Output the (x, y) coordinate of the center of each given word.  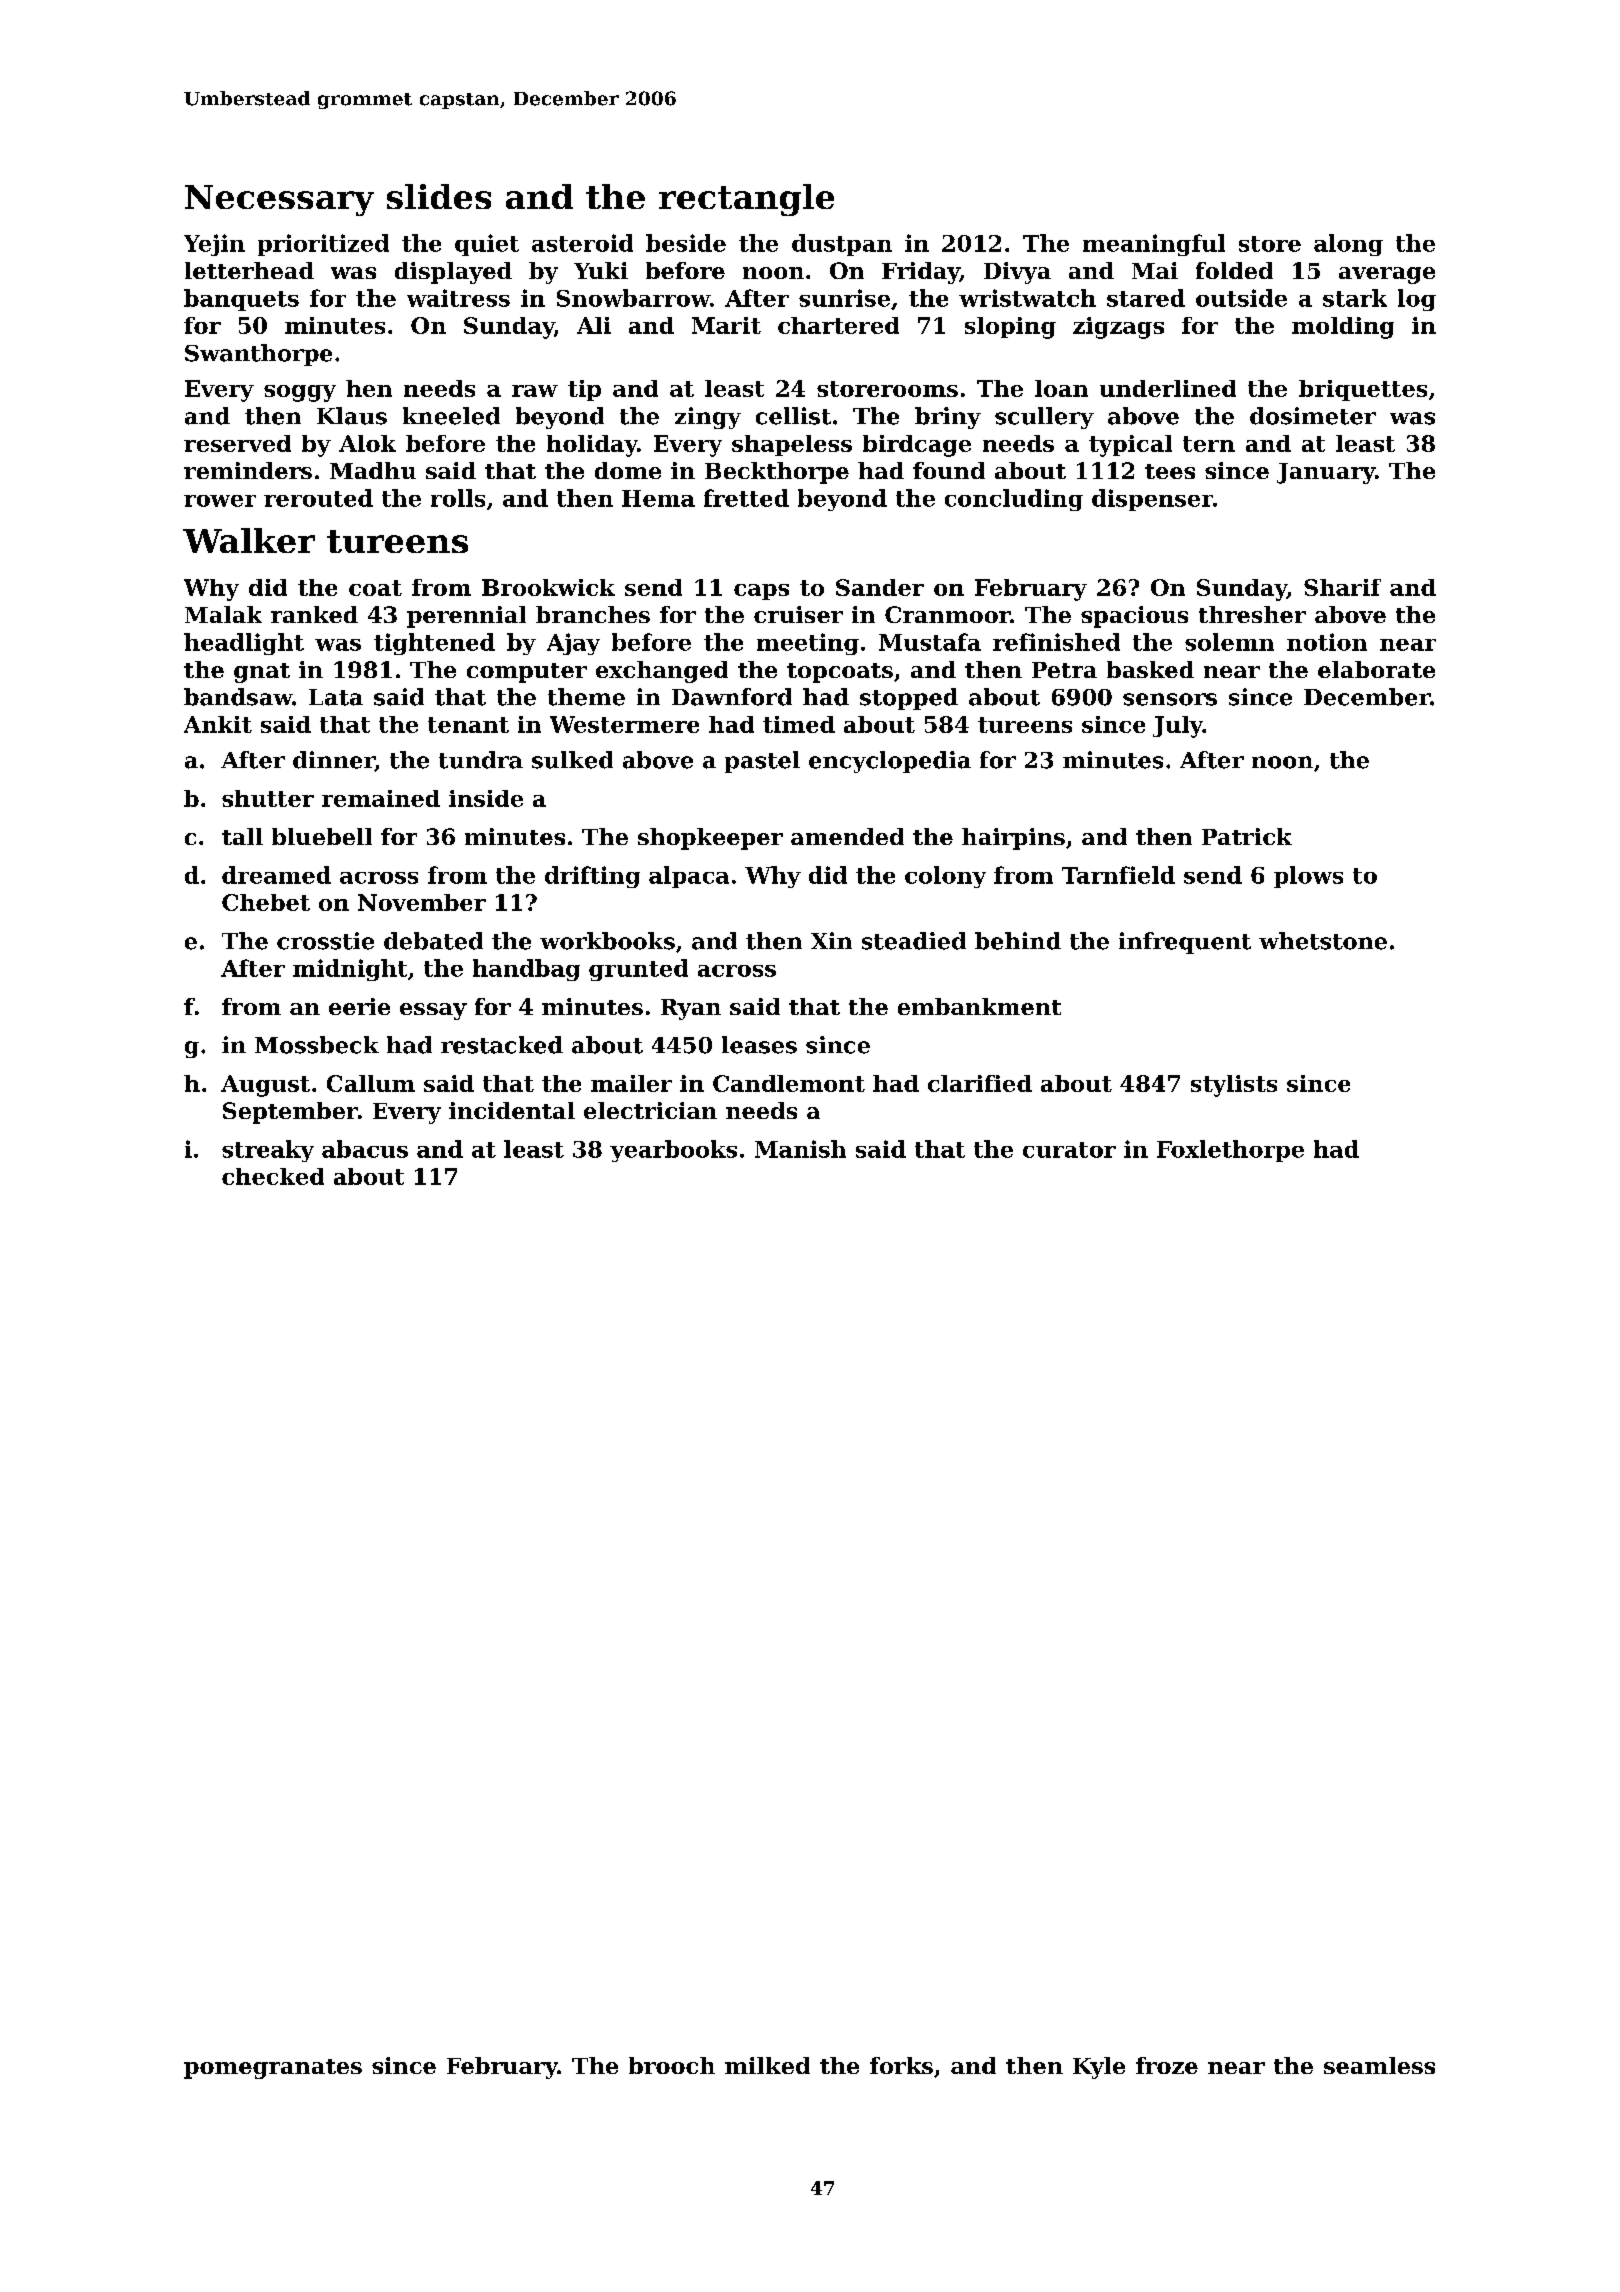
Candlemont (789, 1083)
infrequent (1185, 943)
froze (1167, 2065)
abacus (365, 1149)
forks (901, 2065)
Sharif (1342, 587)
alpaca (689, 877)
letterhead (249, 270)
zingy (708, 418)
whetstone (1323, 941)
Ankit (218, 724)
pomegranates (273, 2069)
